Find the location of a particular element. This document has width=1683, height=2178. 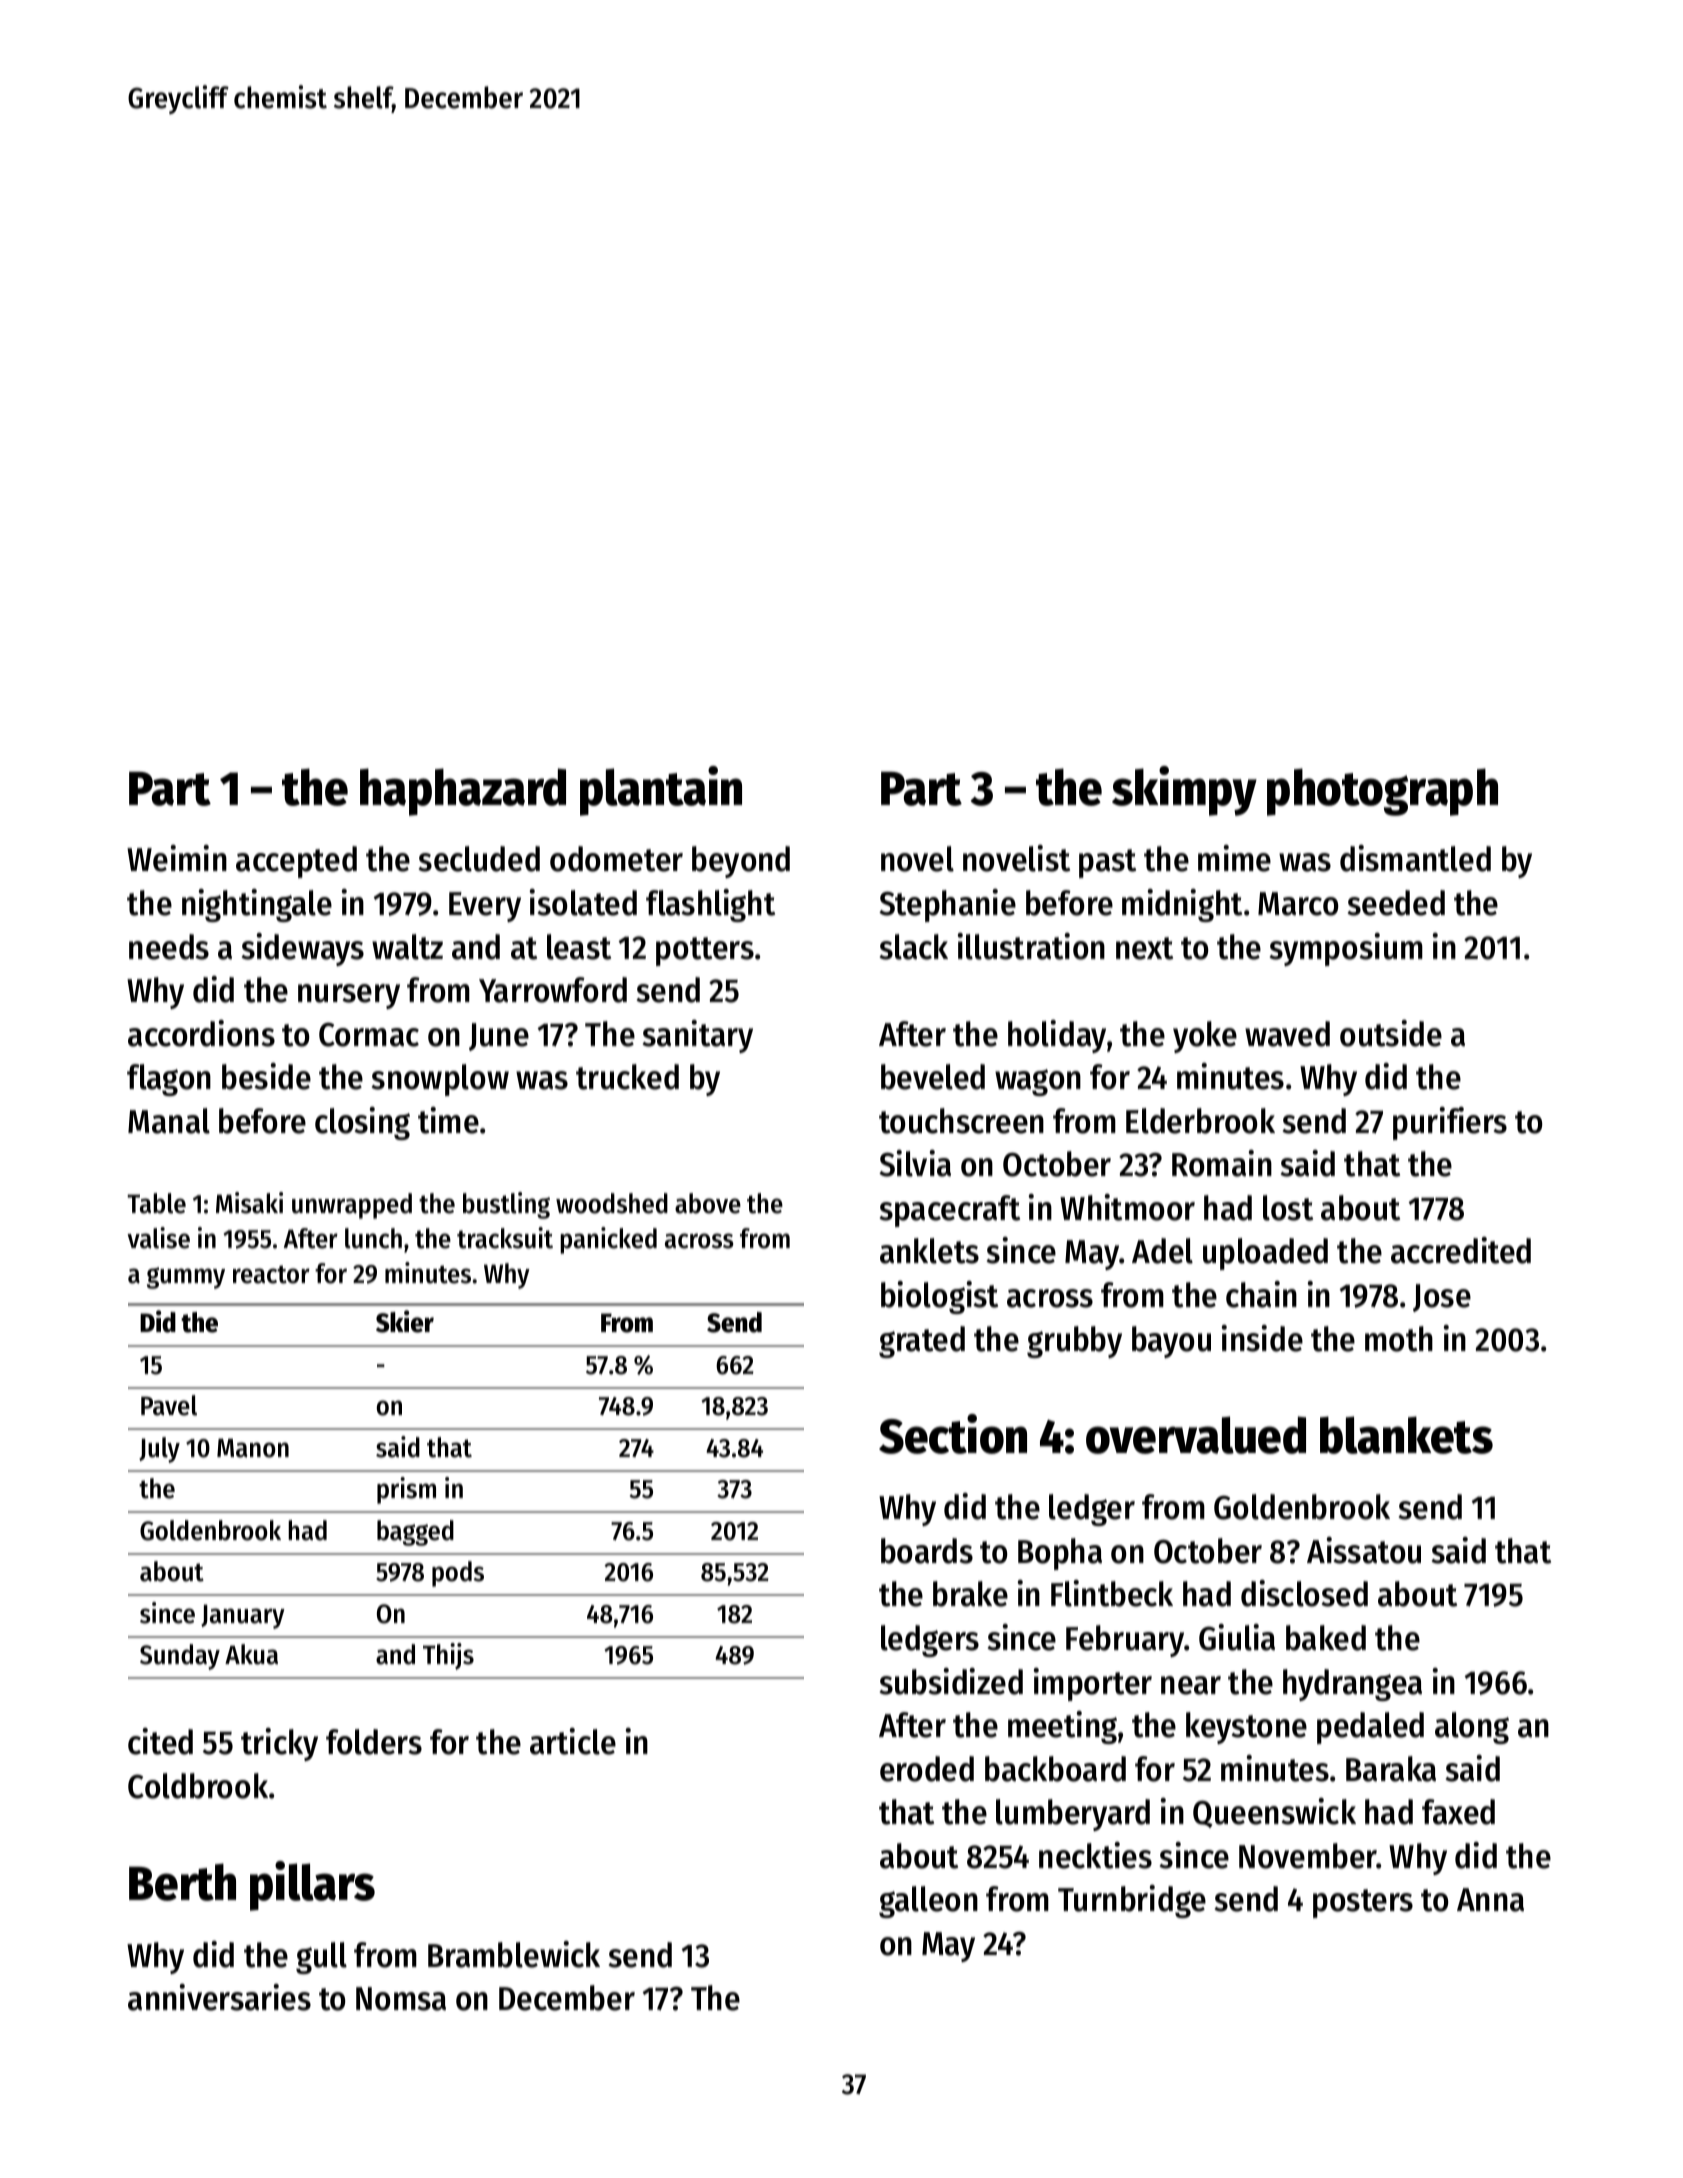

plantain is located at coordinates (661, 791).
